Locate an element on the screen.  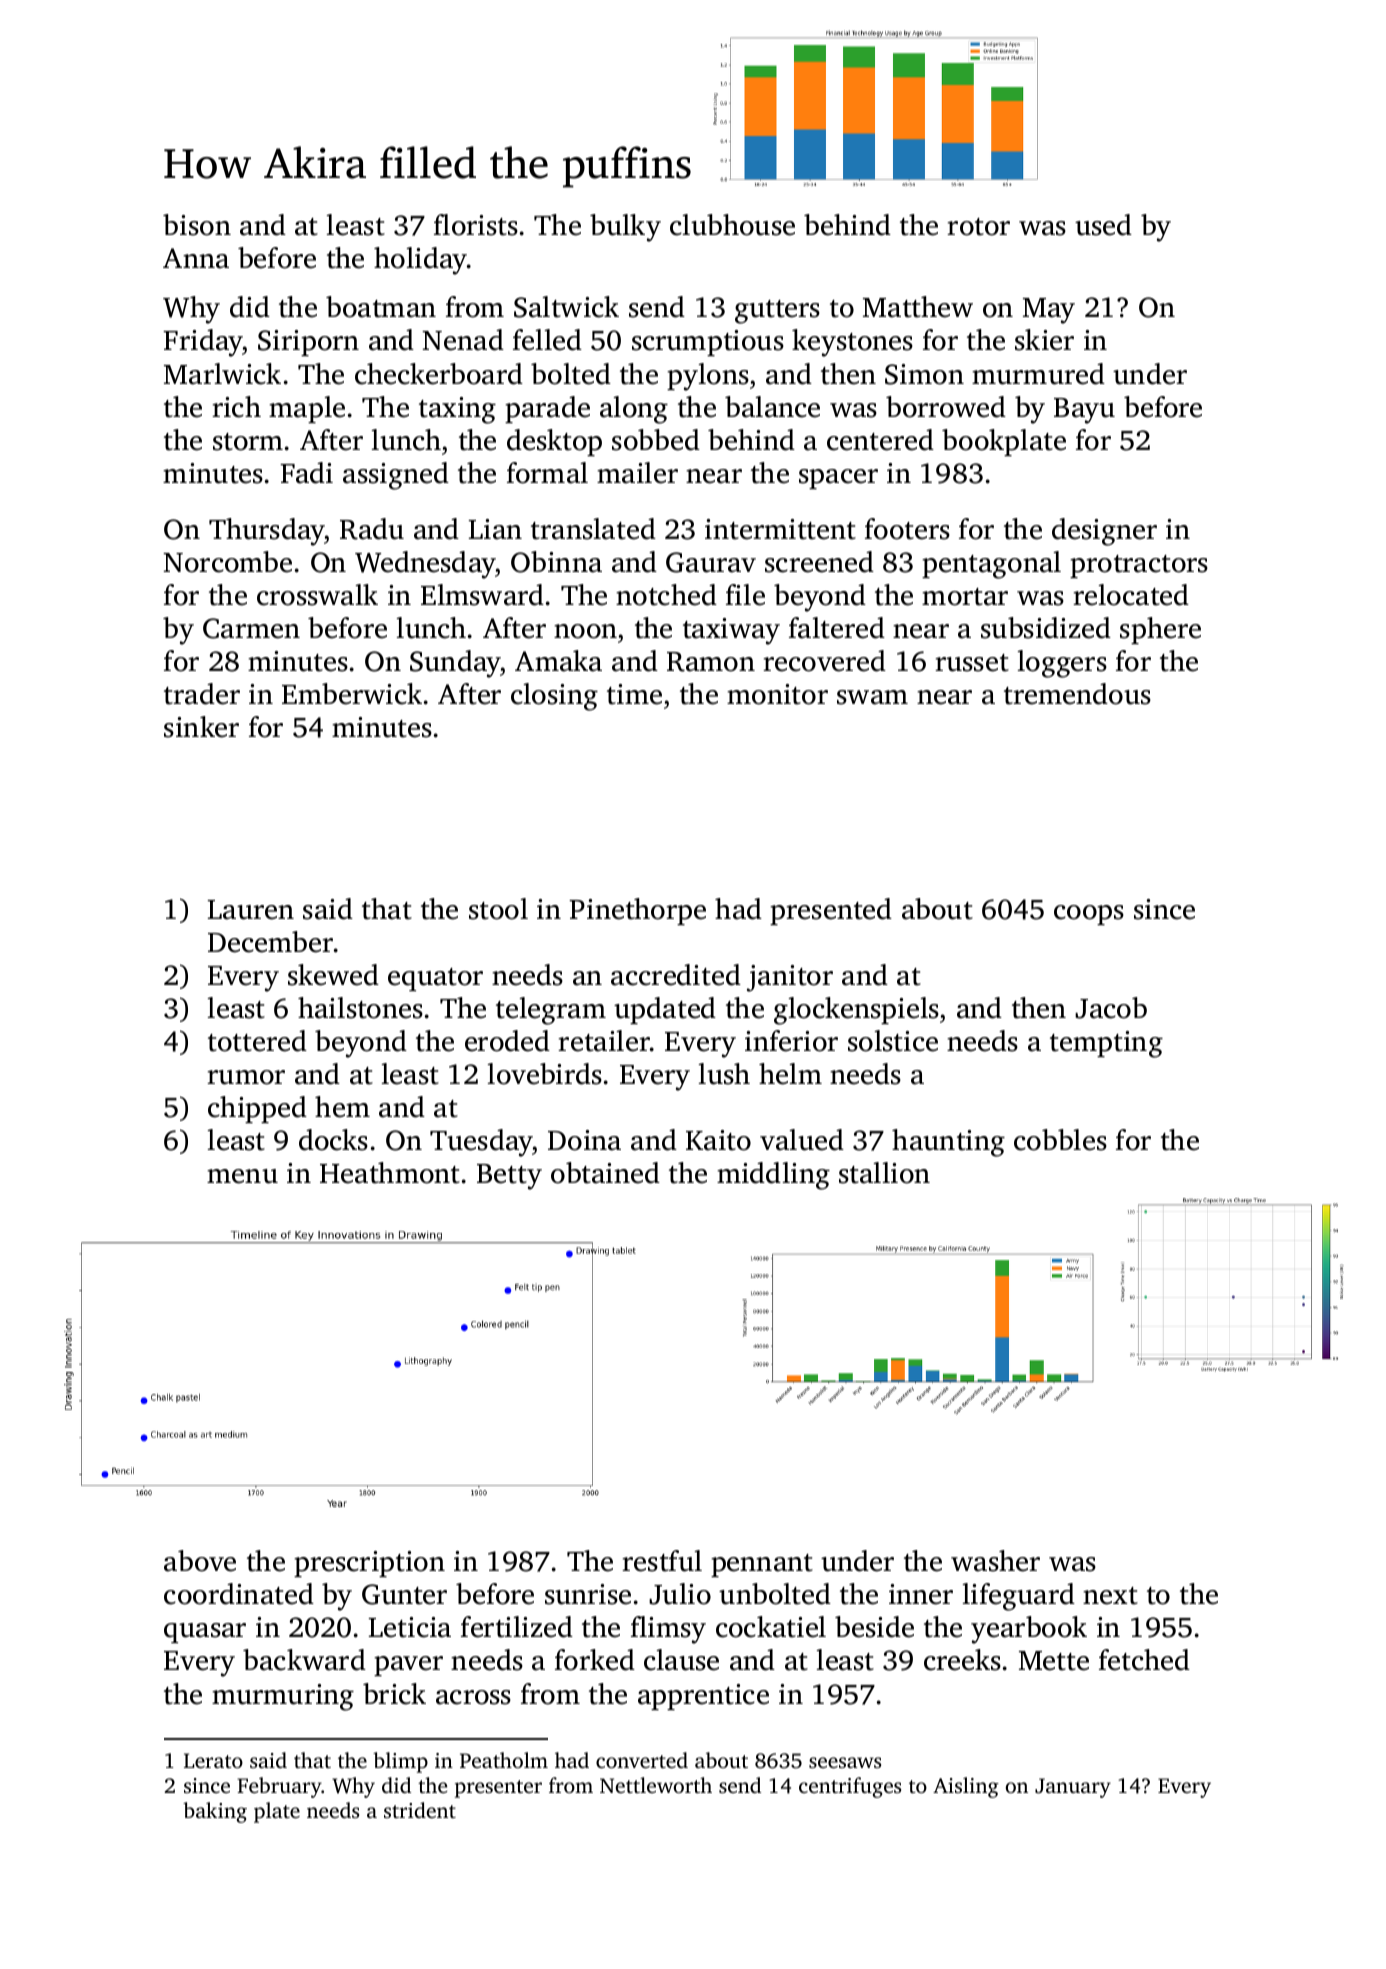
holiday is located at coordinates (420, 261).
